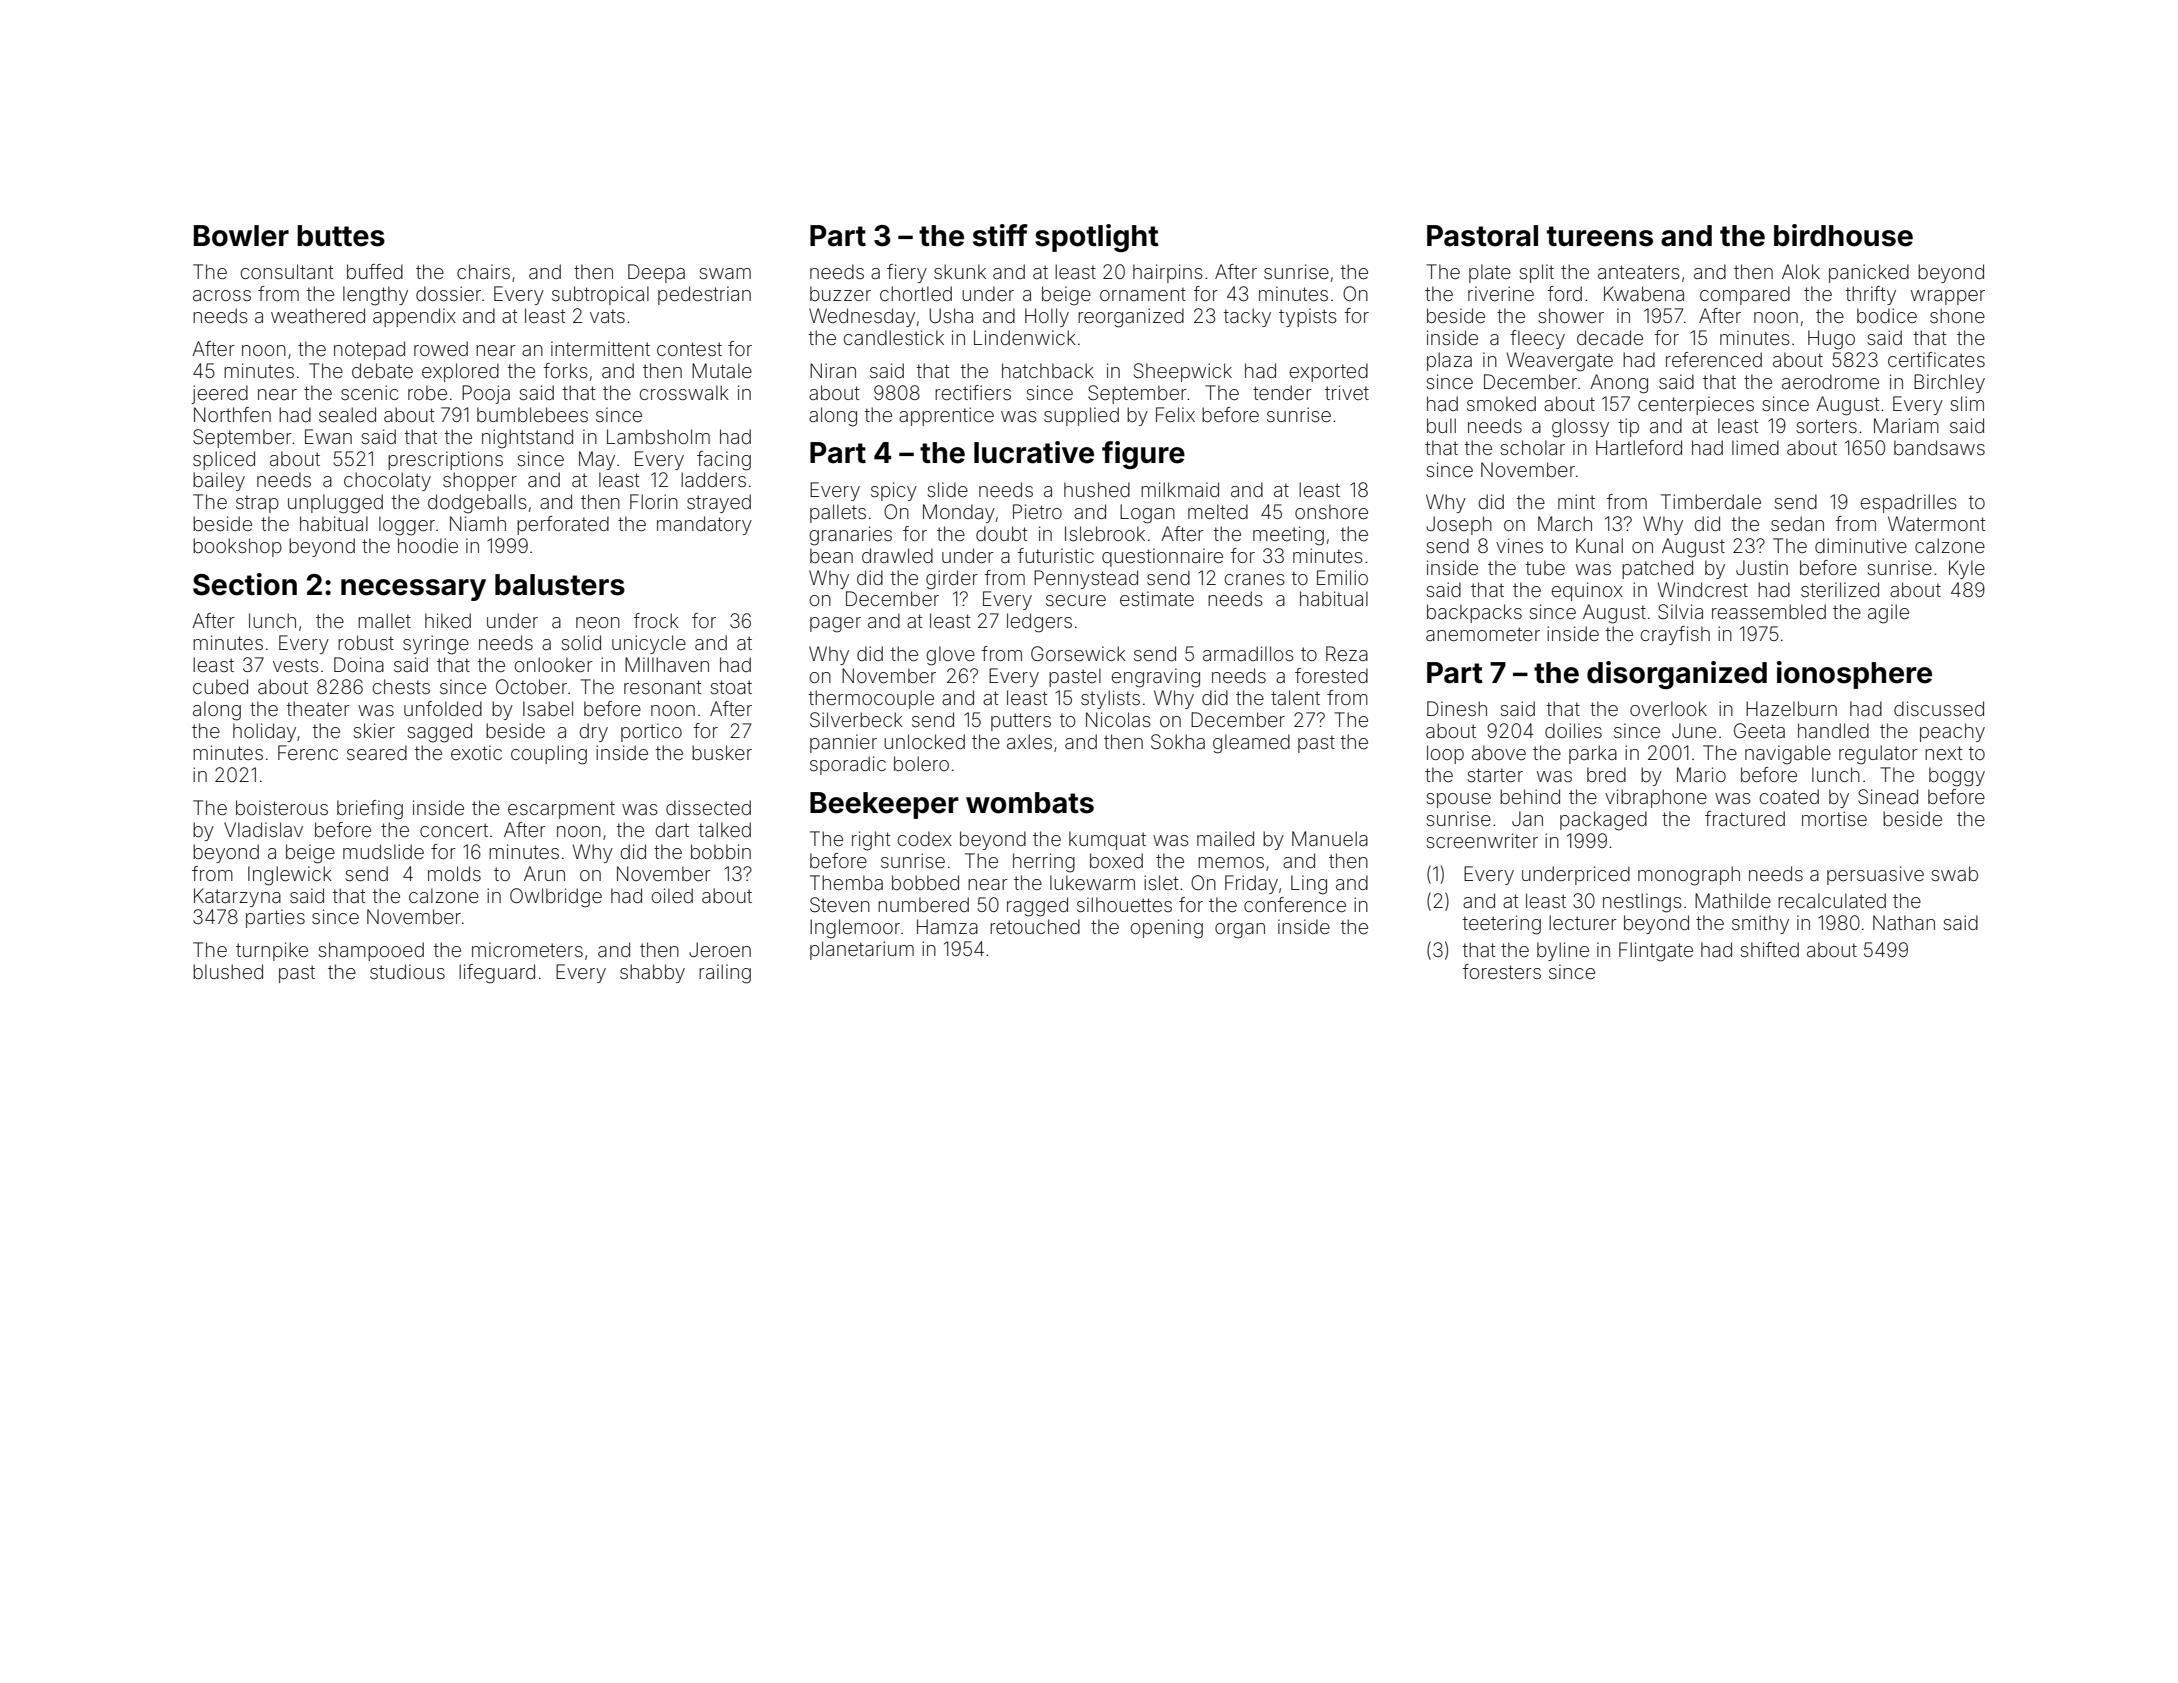 The width and height of the image is (2178, 1683). I want to click on planetarium, so click(862, 950).
